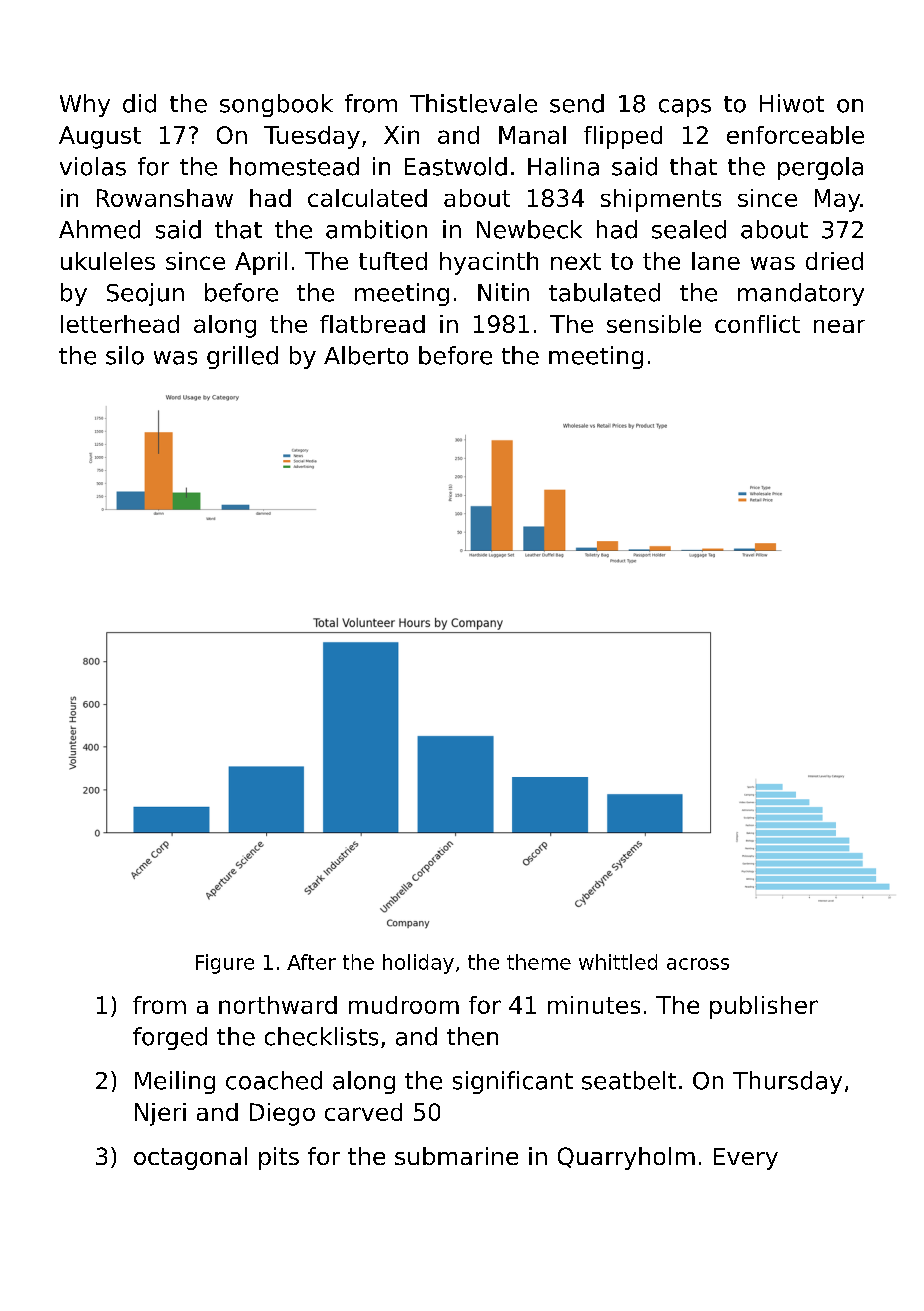  What do you see at coordinates (539, 962) in the document?
I see `theme` at bounding box center [539, 962].
